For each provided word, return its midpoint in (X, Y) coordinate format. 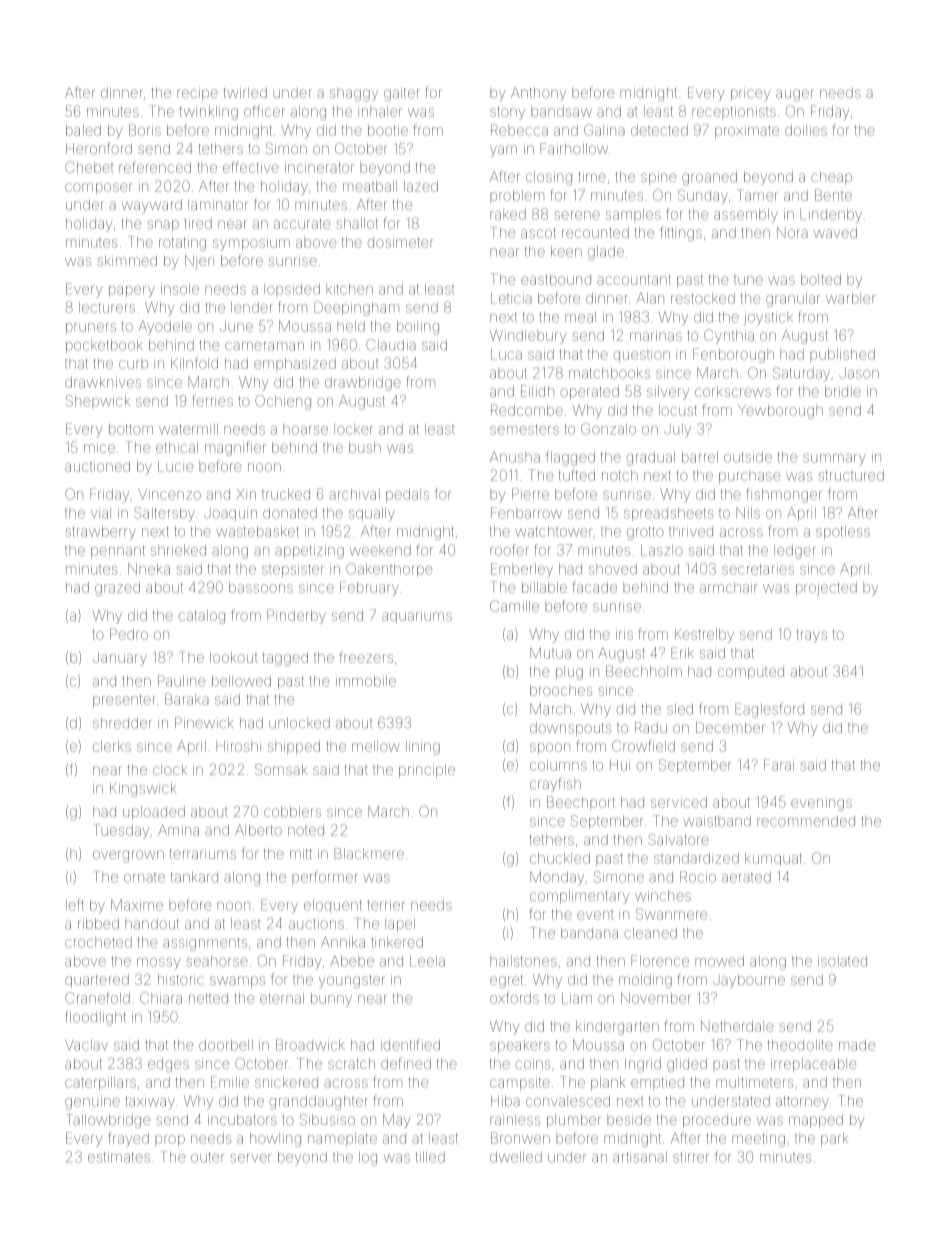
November (656, 998)
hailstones (523, 961)
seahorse (217, 961)
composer (99, 188)
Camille (514, 606)
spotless (843, 533)
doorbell (226, 1045)
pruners (91, 328)
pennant (118, 551)
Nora (792, 232)
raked (508, 214)
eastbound (556, 279)
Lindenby (831, 216)
